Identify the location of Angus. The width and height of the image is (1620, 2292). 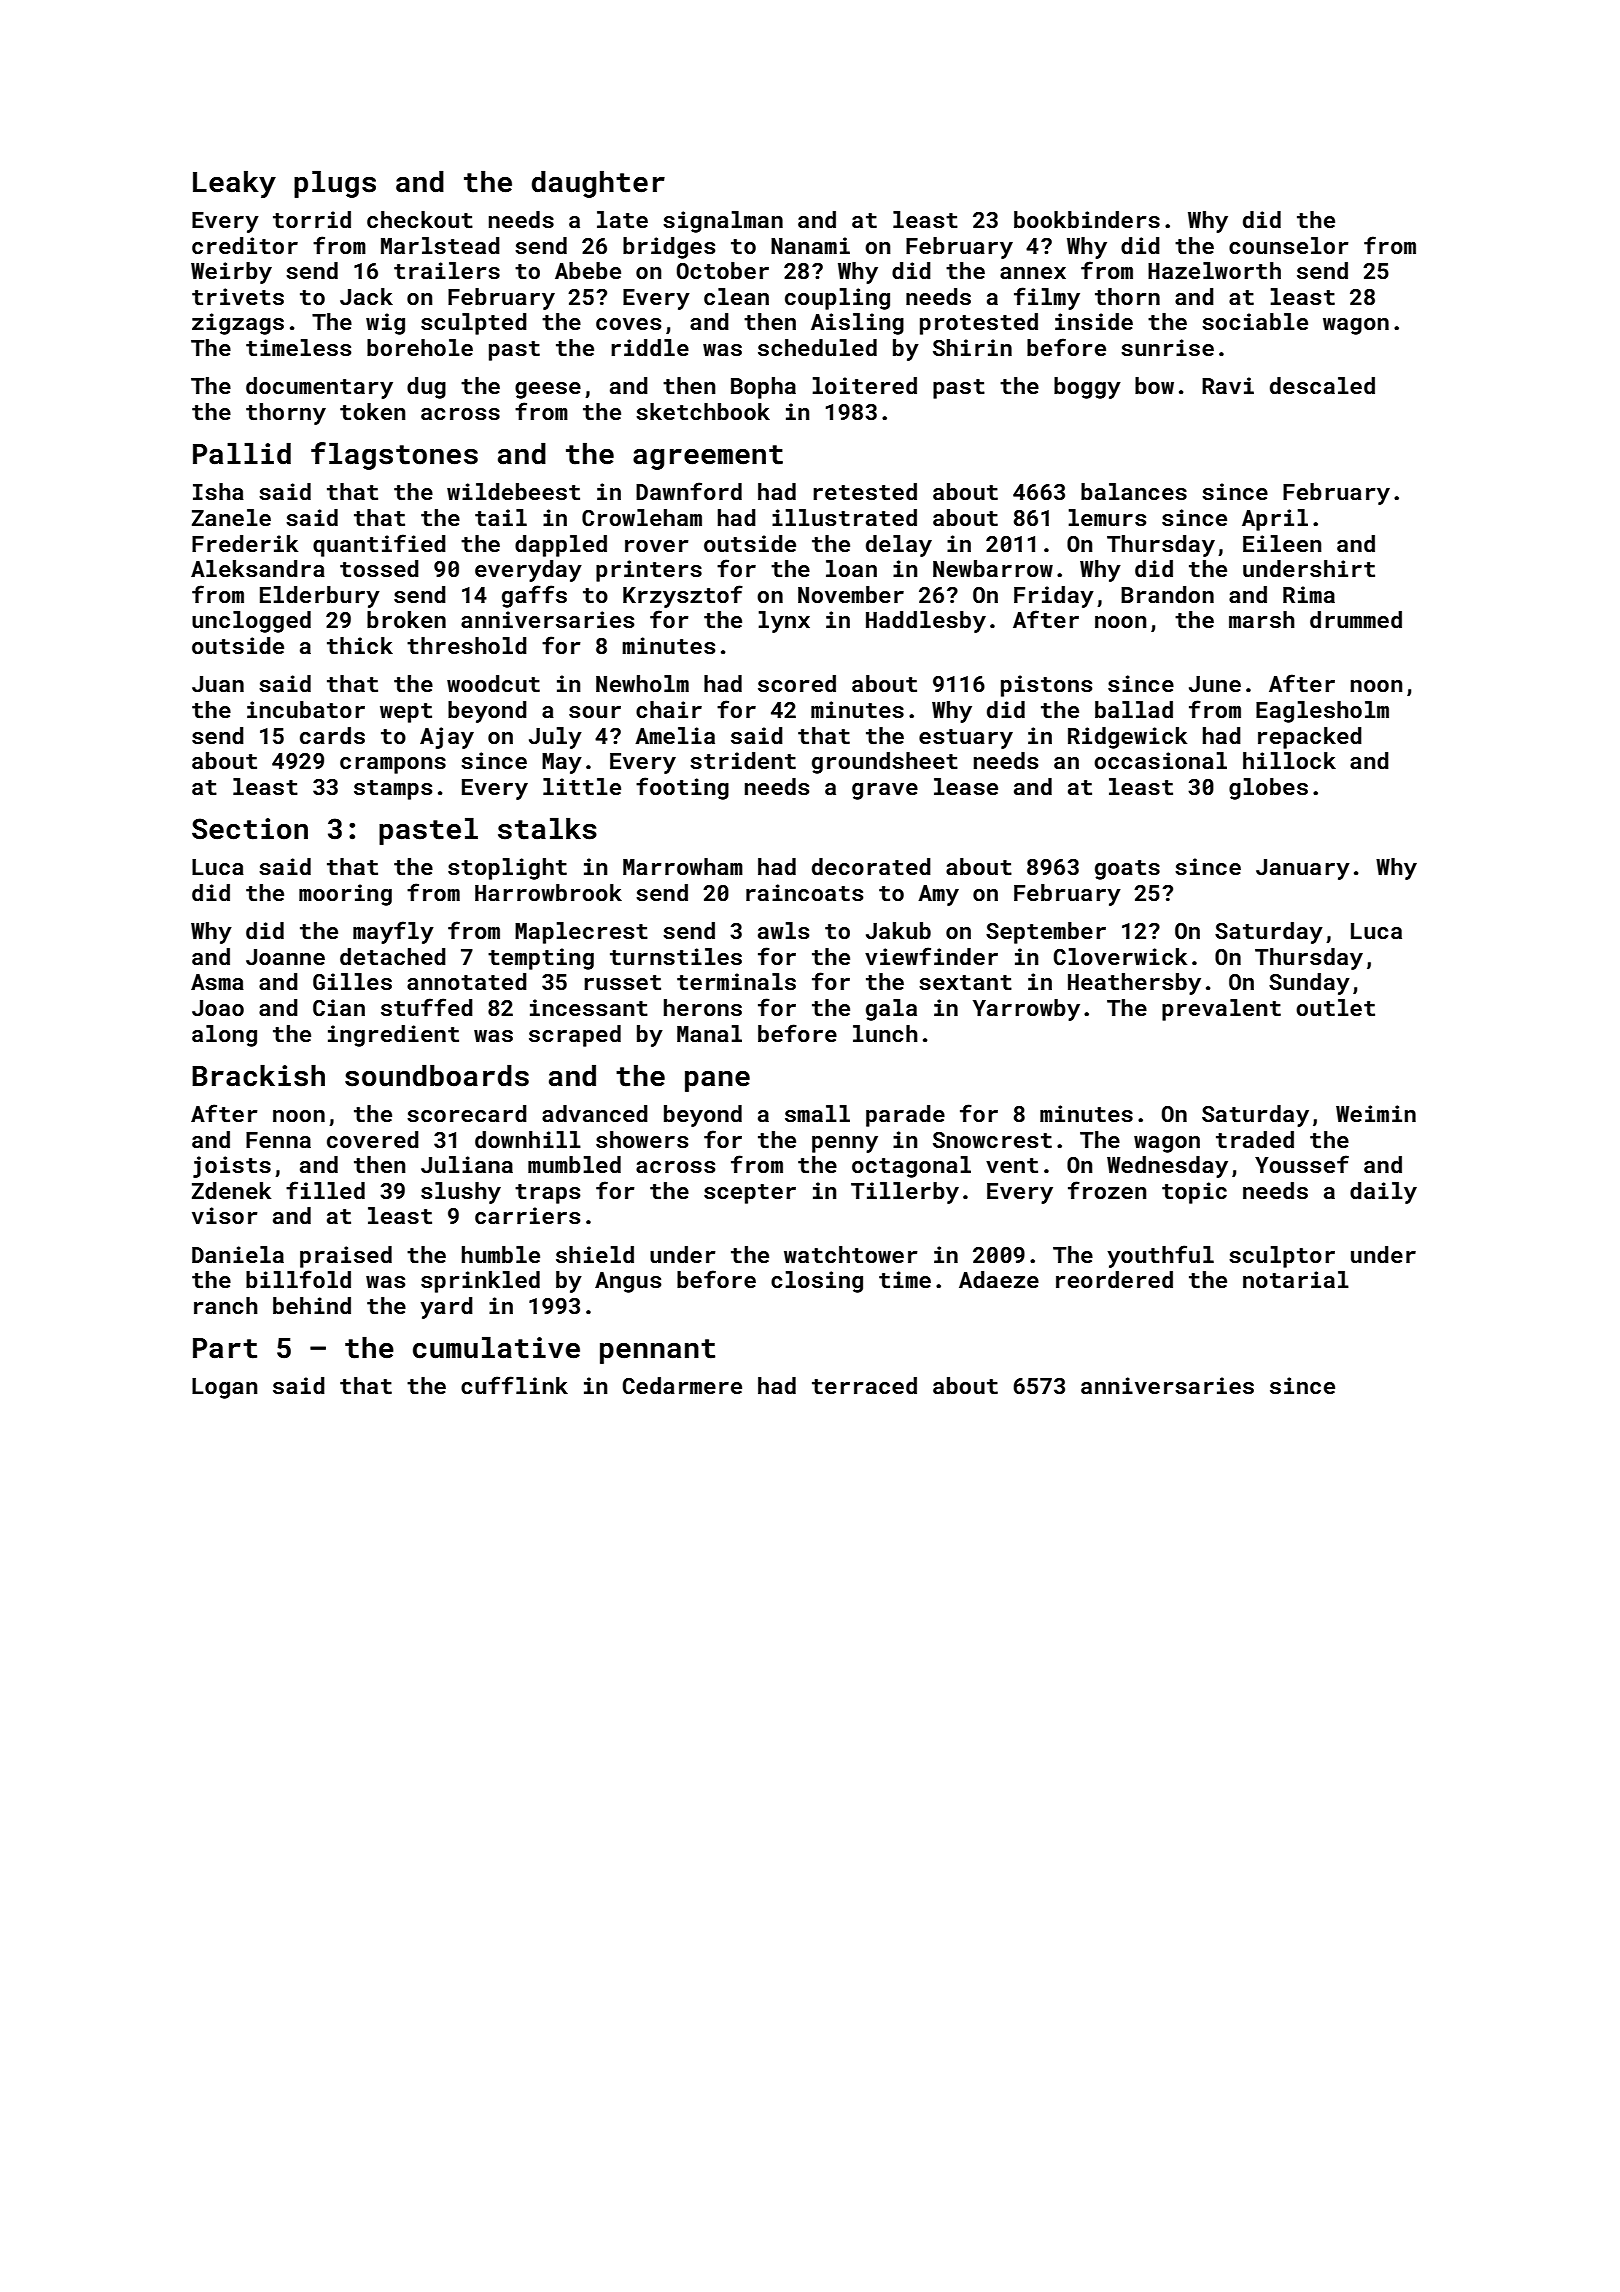
(628, 1282).
